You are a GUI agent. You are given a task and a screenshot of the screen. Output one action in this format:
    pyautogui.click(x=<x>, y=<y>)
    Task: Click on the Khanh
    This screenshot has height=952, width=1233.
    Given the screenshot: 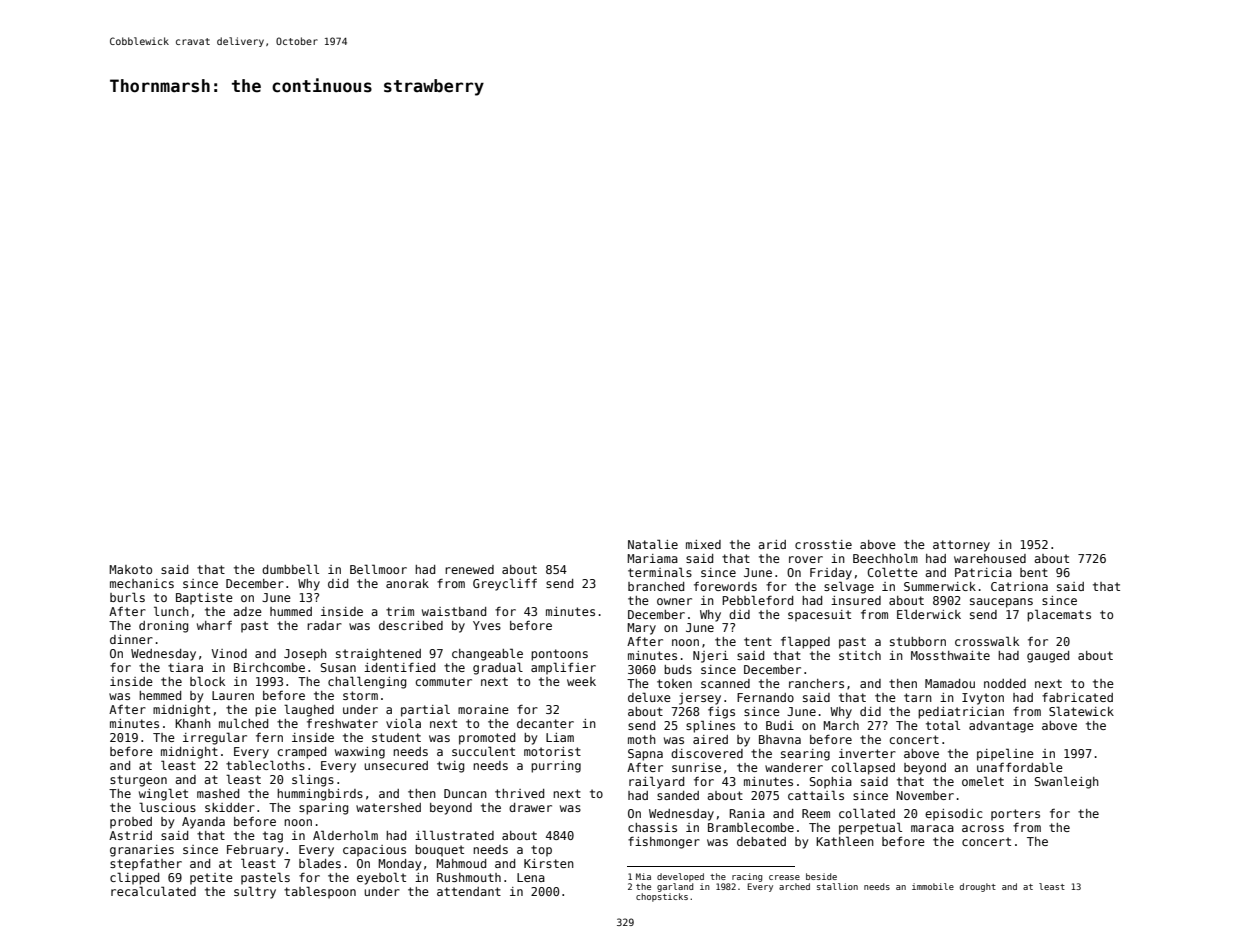 What is the action you would take?
    pyautogui.click(x=193, y=723)
